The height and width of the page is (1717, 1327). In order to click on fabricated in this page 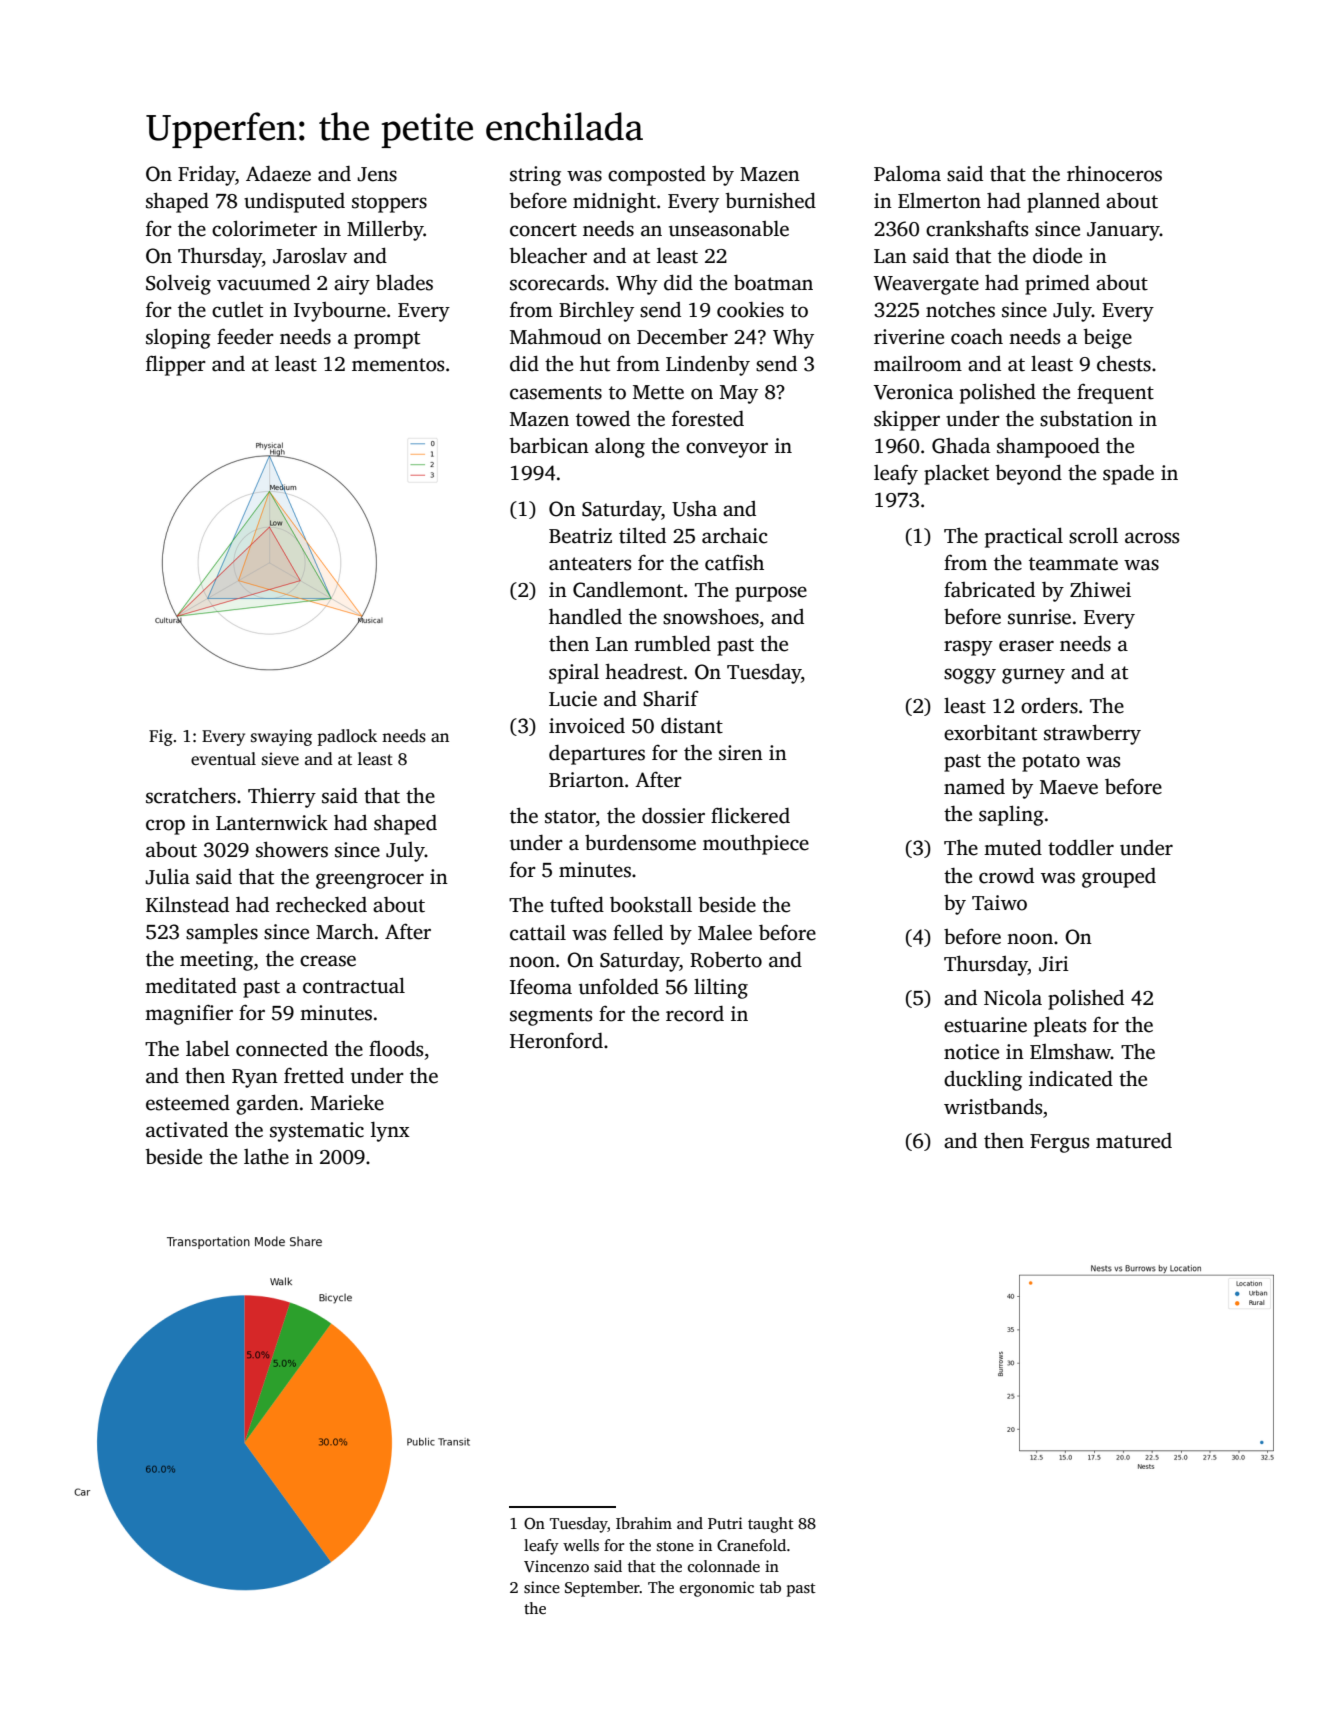, I will do `click(989, 589)`.
